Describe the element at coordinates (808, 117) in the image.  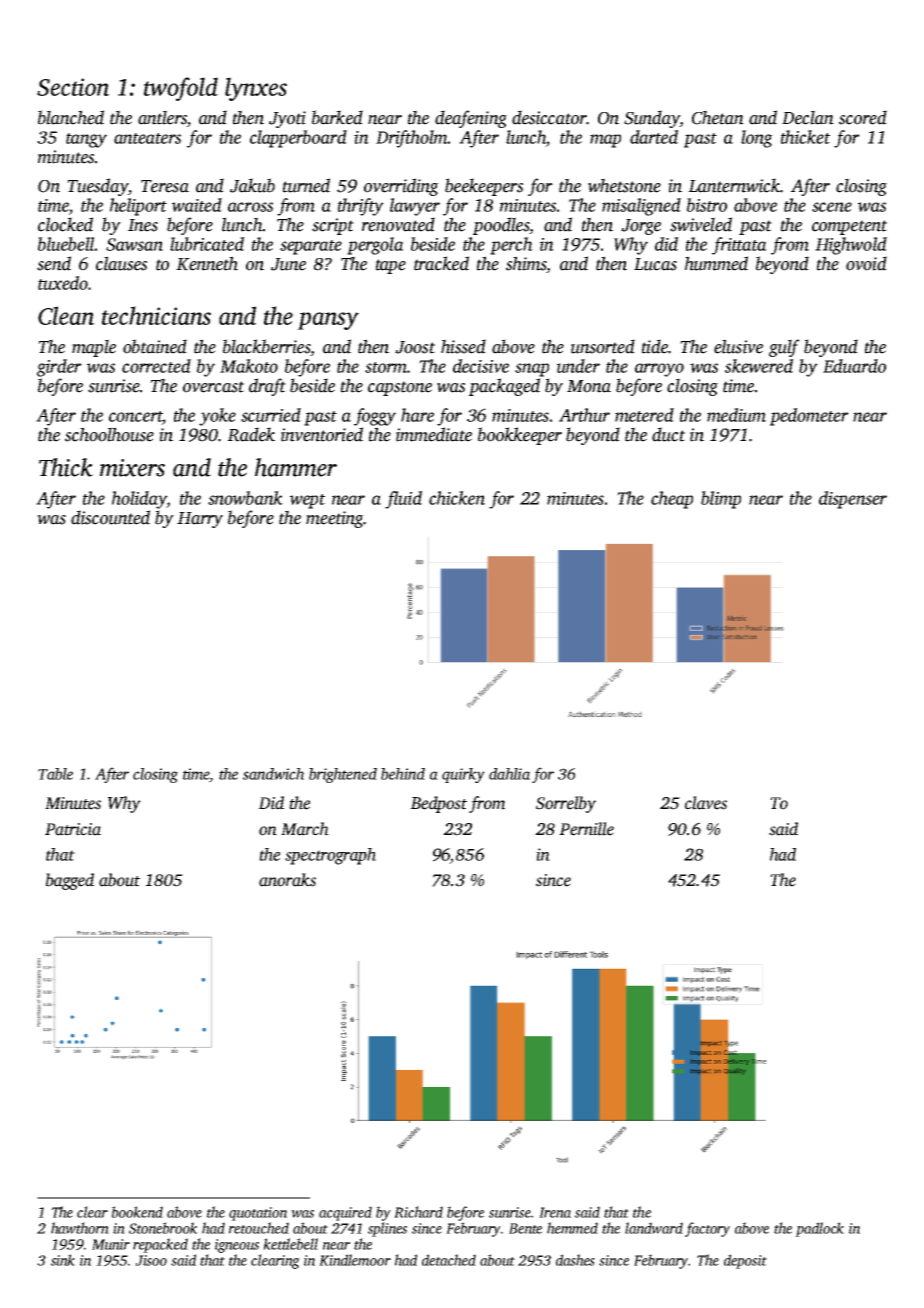
I see `Declan` at that location.
